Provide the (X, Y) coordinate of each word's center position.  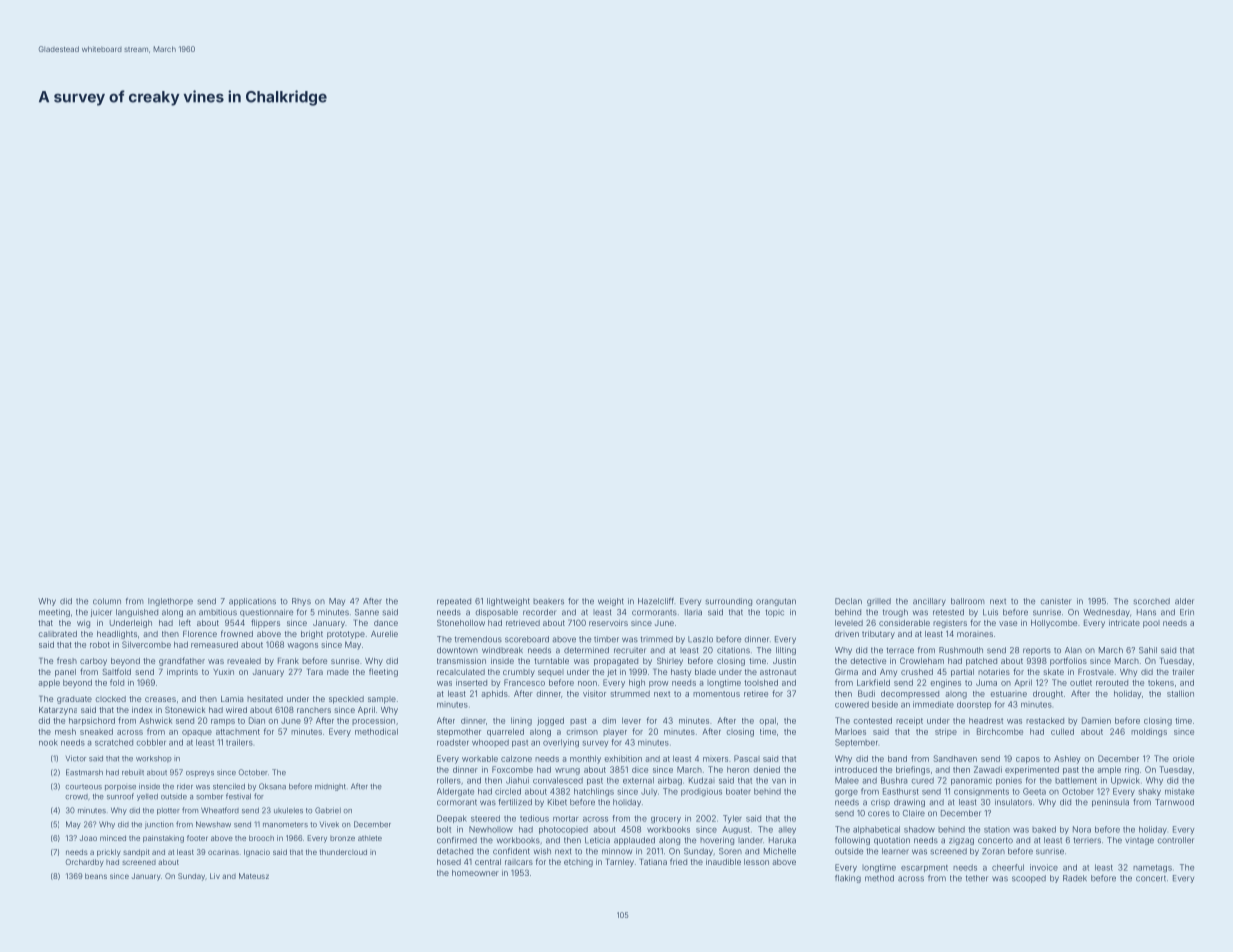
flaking (848, 879)
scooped (1029, 879)
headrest (986, 720)
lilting (786, 651)
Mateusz (254, 876)
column (107, 601)
